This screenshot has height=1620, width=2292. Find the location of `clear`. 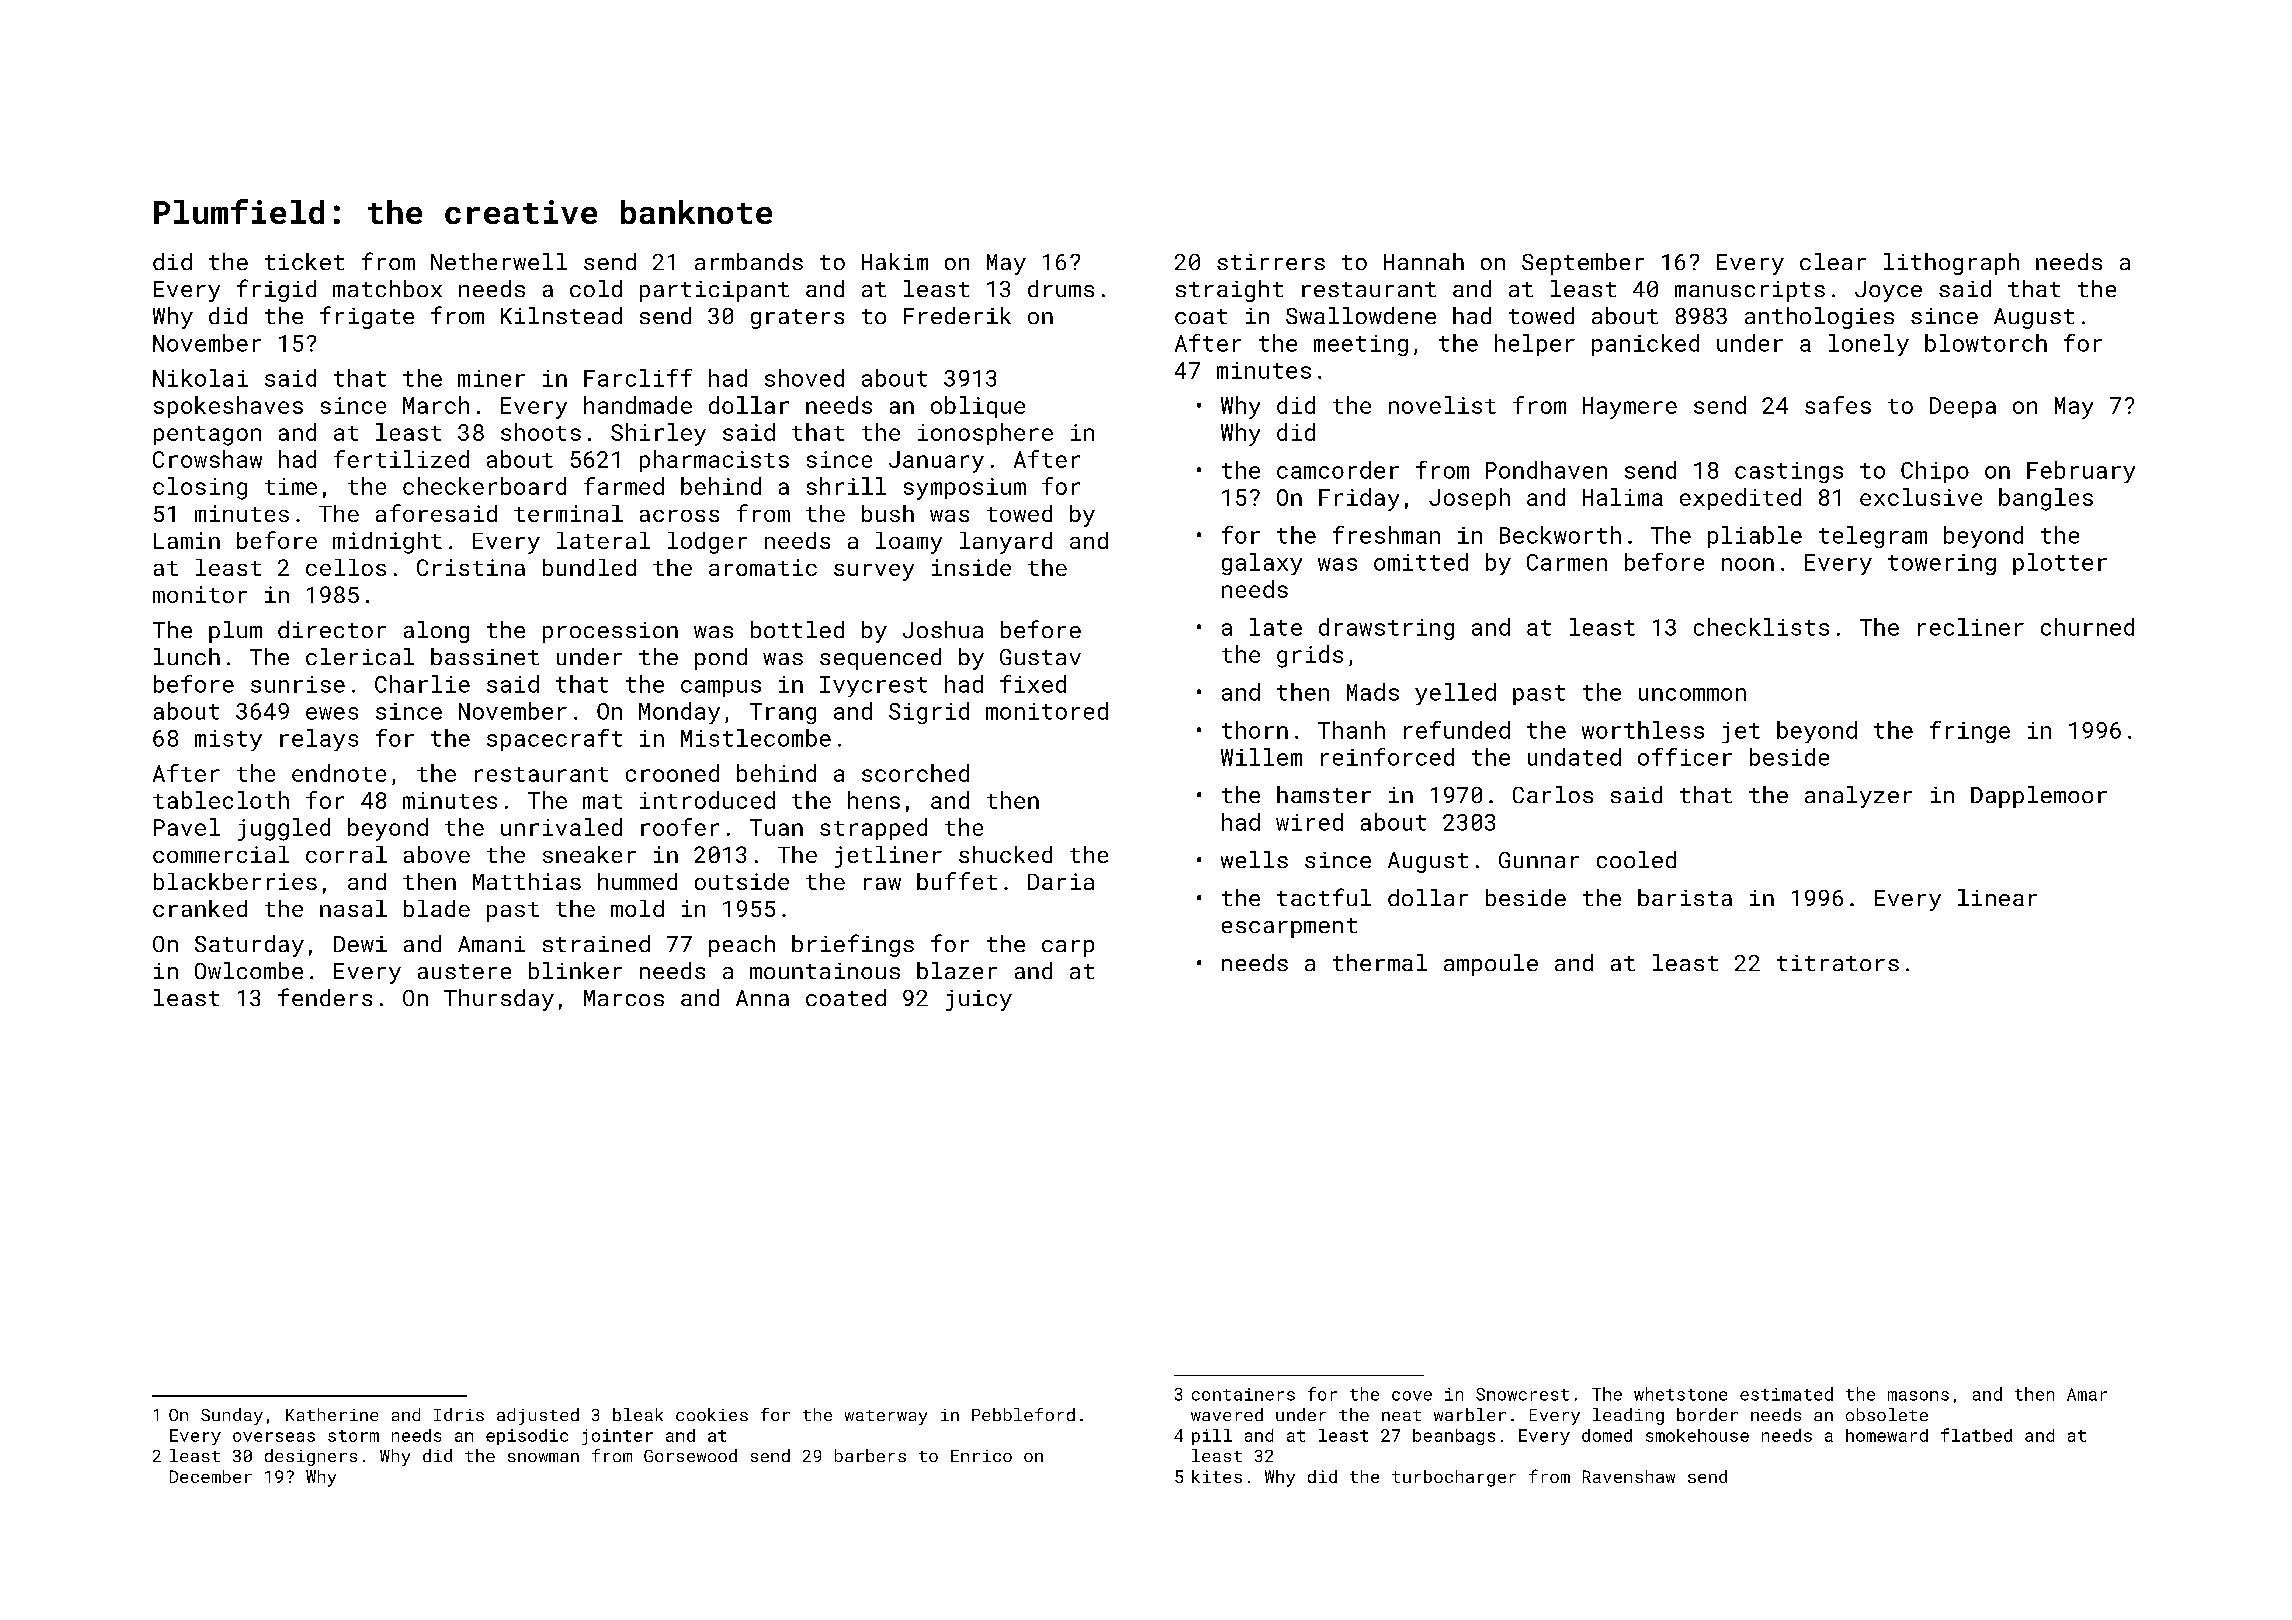

clear is located at coordinates (1833, 261).
